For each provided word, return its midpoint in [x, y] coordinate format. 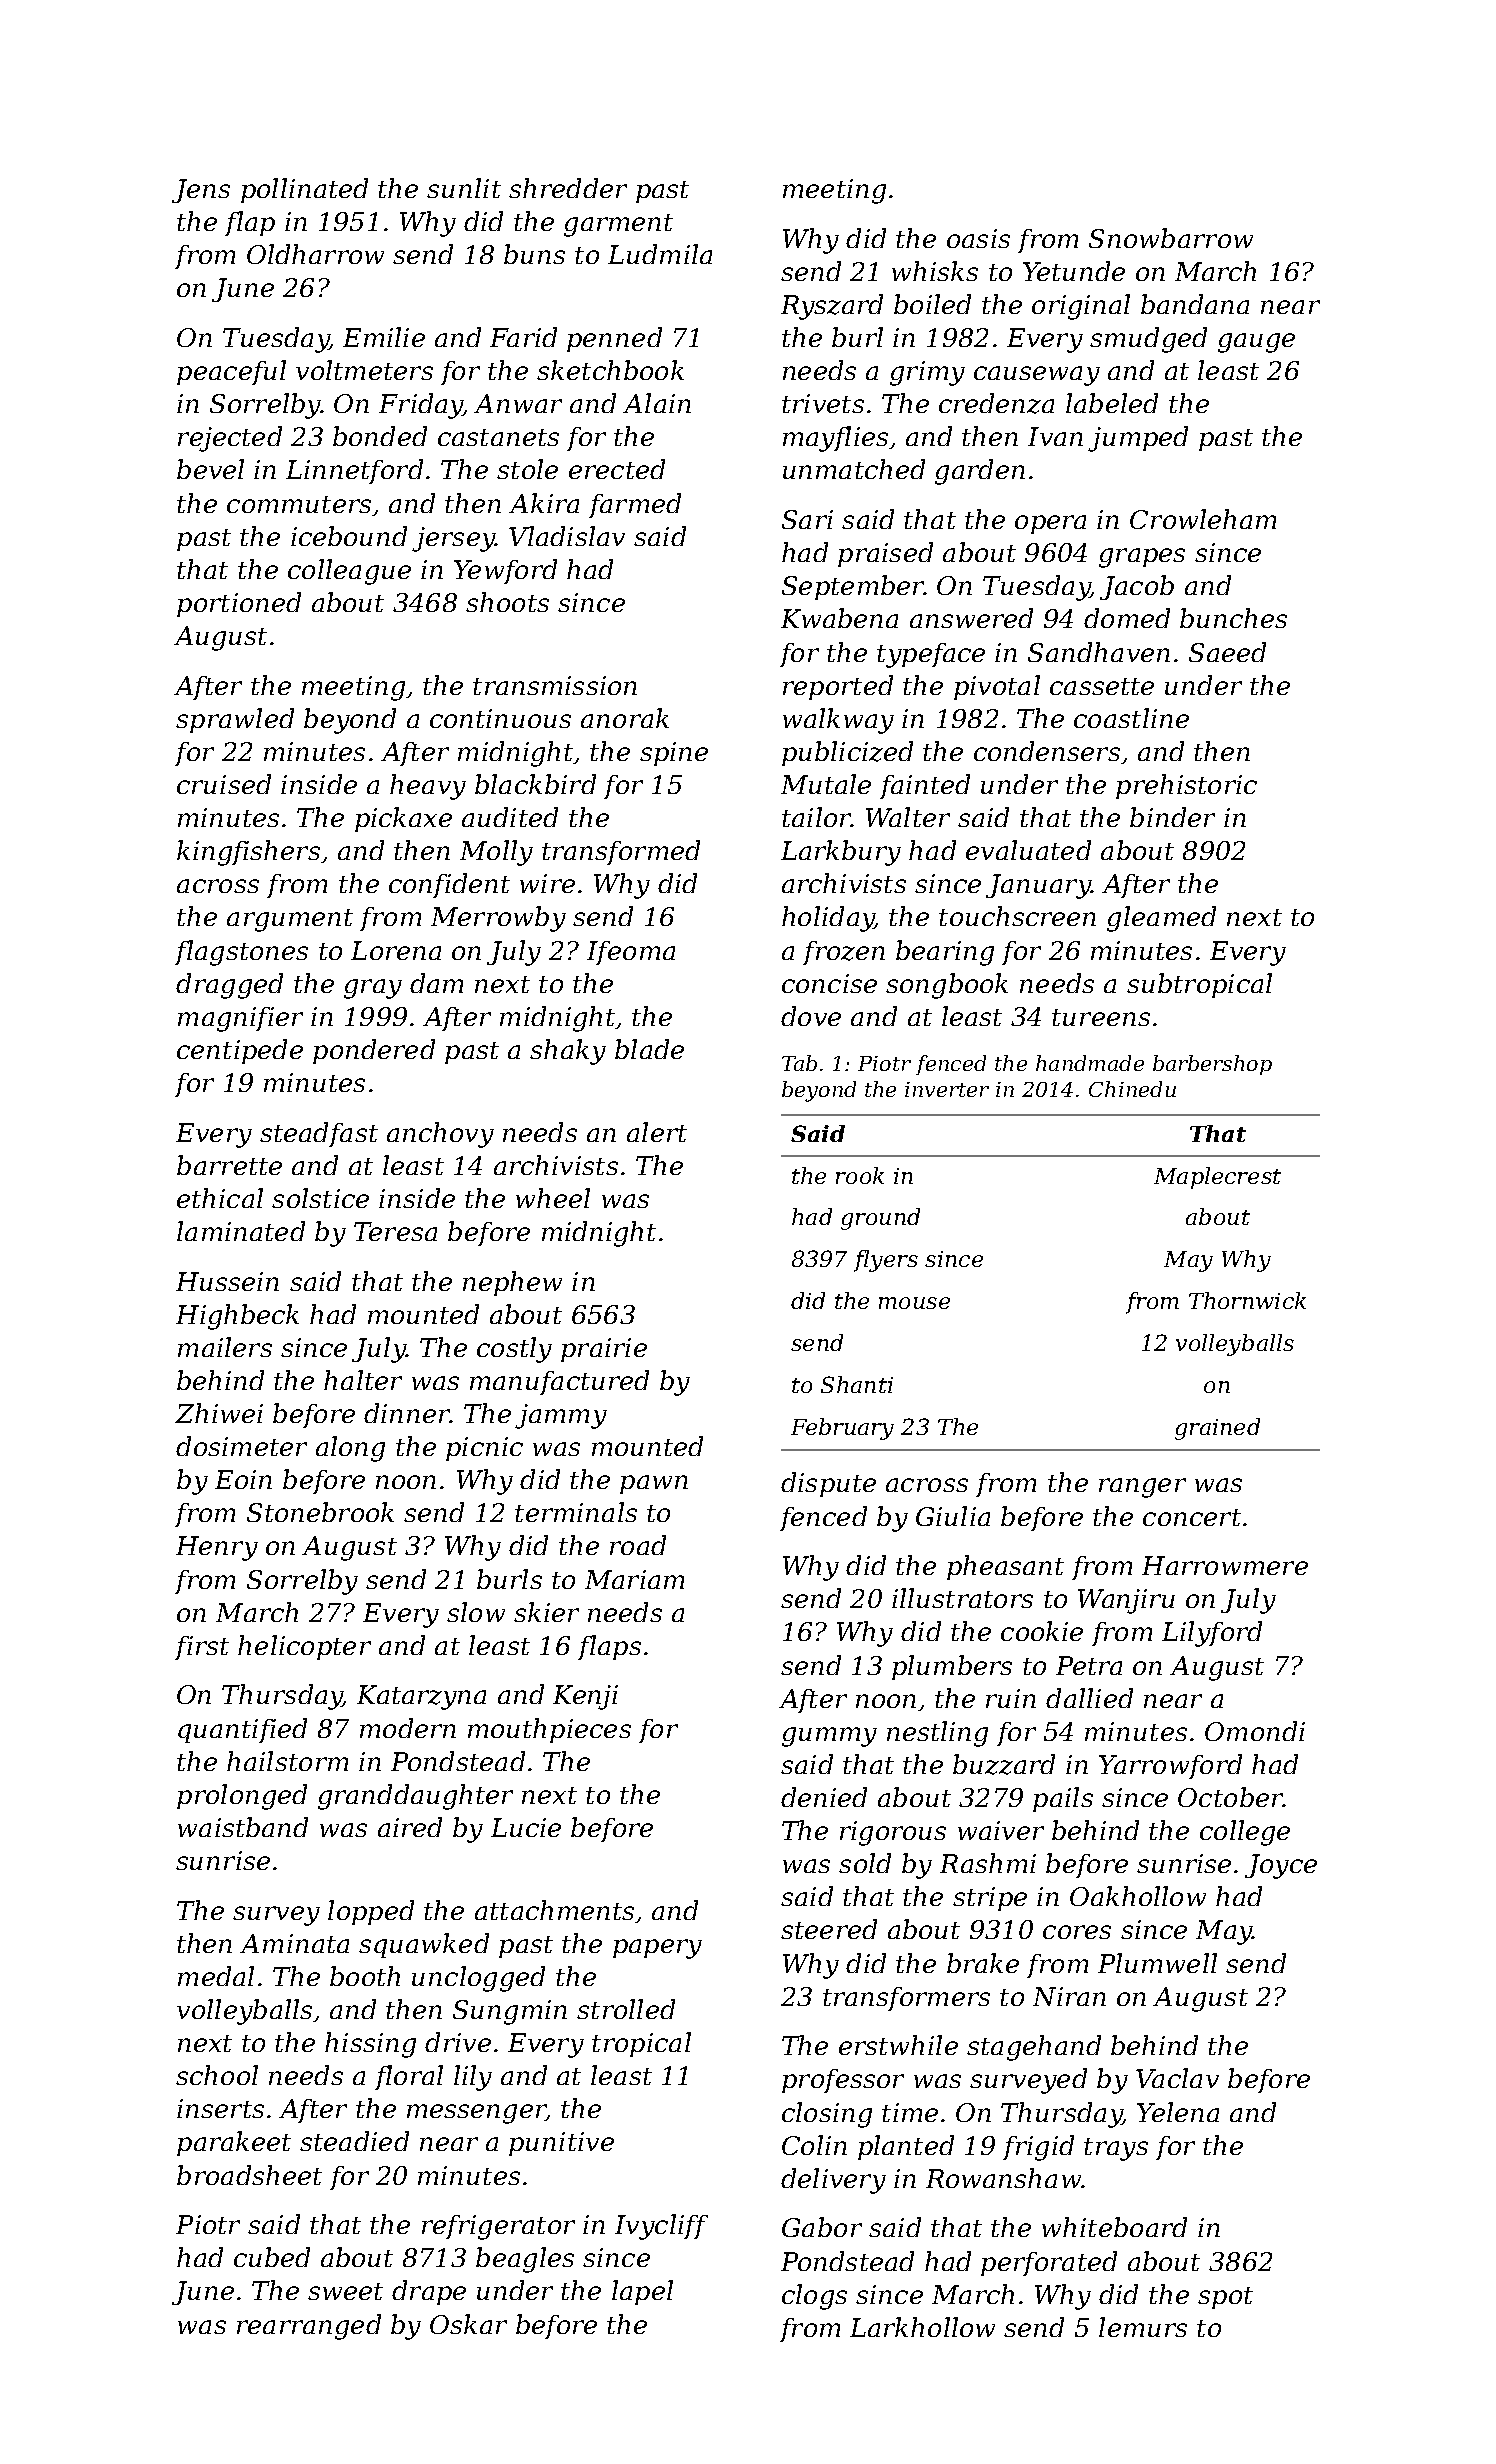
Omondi [1255, 1731]
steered [829, 1929]
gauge [1256, 343]
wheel [553, 1198]
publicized [847, 753]
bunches [1233, 618]
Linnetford [354, 471]
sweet [345, 2291]
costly [514, 1350]
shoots [507, 602]
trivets [823, 403]
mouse [914, 1303]
